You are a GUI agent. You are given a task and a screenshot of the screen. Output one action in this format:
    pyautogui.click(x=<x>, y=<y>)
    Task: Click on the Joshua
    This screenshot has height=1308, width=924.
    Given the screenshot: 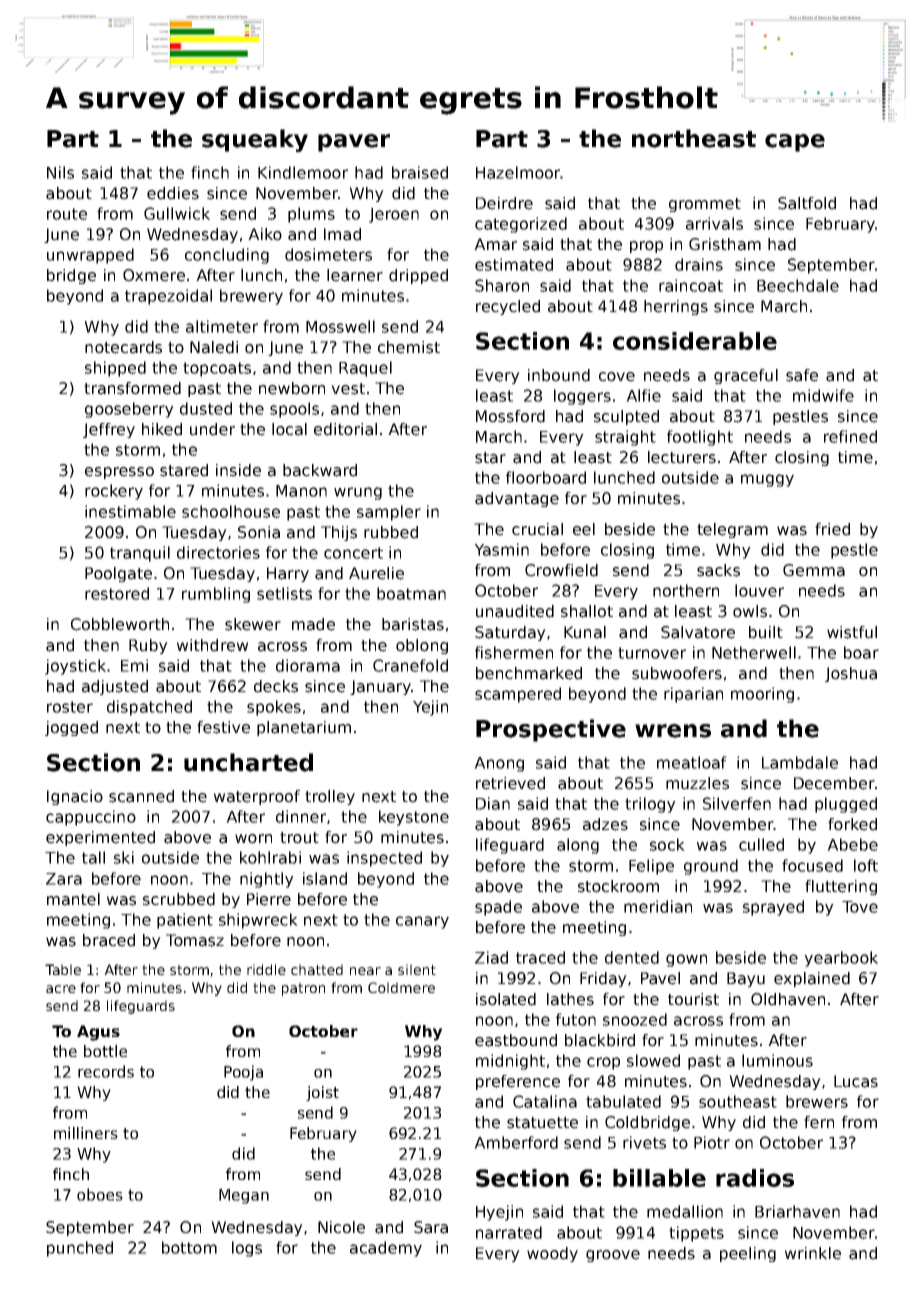 What is the action you would take?
    pyautogui.click(x=851, y=674)
